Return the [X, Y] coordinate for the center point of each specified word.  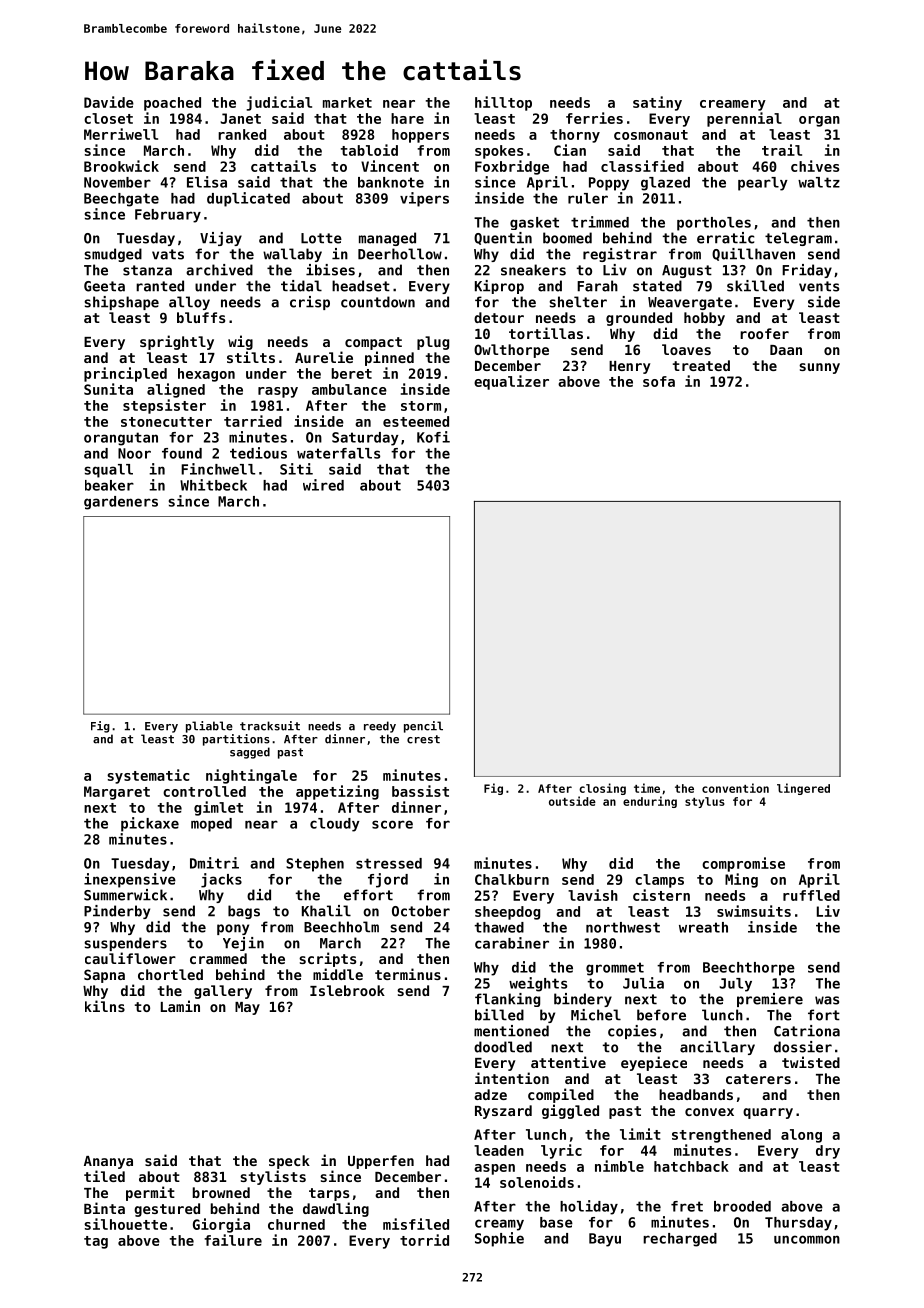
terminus [408, 974]
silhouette [125, 1224]
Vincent [390, 166]
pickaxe [150, 824]
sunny [819, 368]
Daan [786, 350]
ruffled [811, 895]
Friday [807, 271]
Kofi [433, 437]
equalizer [511, 382]
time [647, 788]
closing [602, 789]
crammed [218, 958]
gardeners [121, 503]
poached [172, 104]
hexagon [206, 375]
